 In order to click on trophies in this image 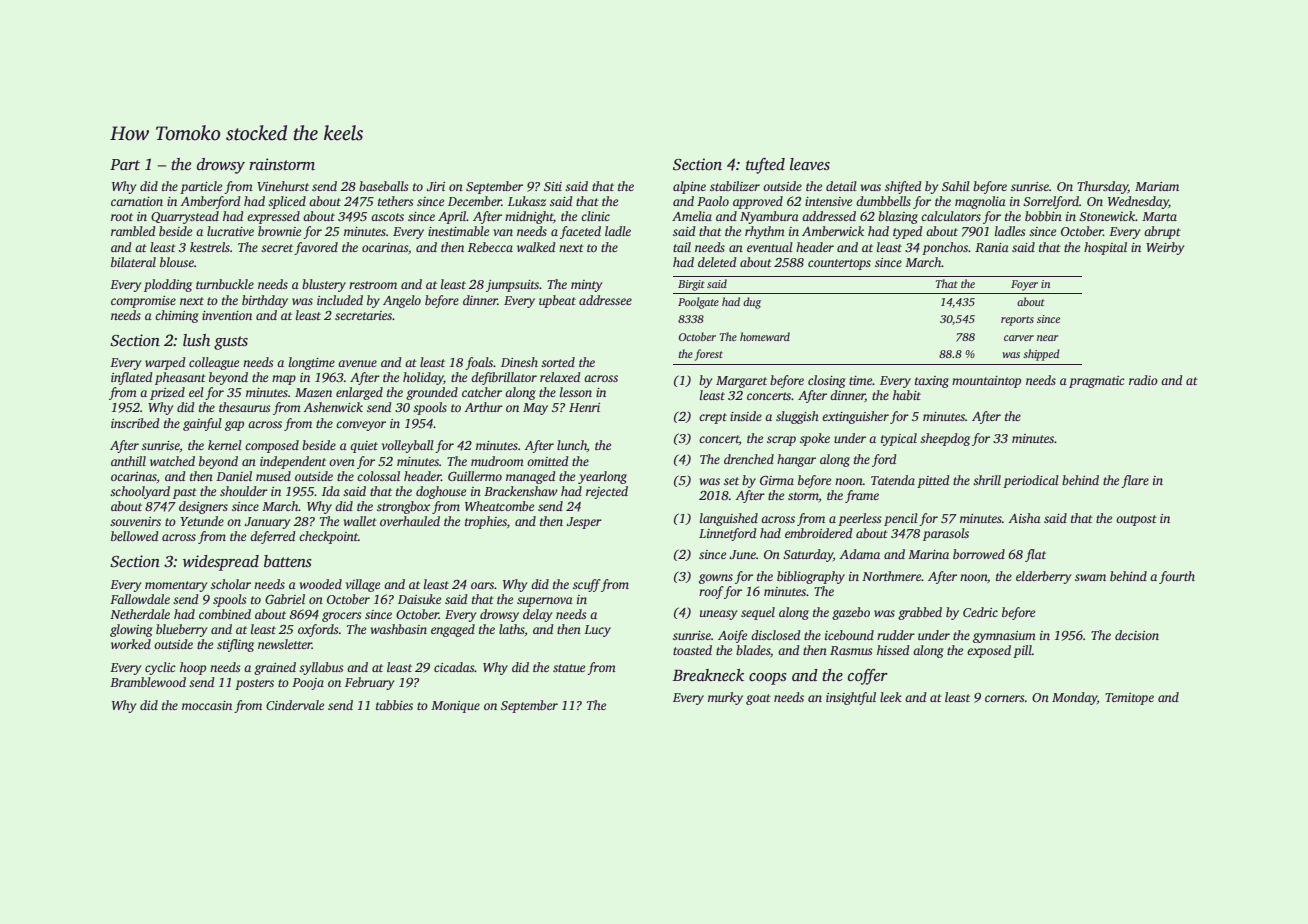, I will do `click(486, 522)`.
